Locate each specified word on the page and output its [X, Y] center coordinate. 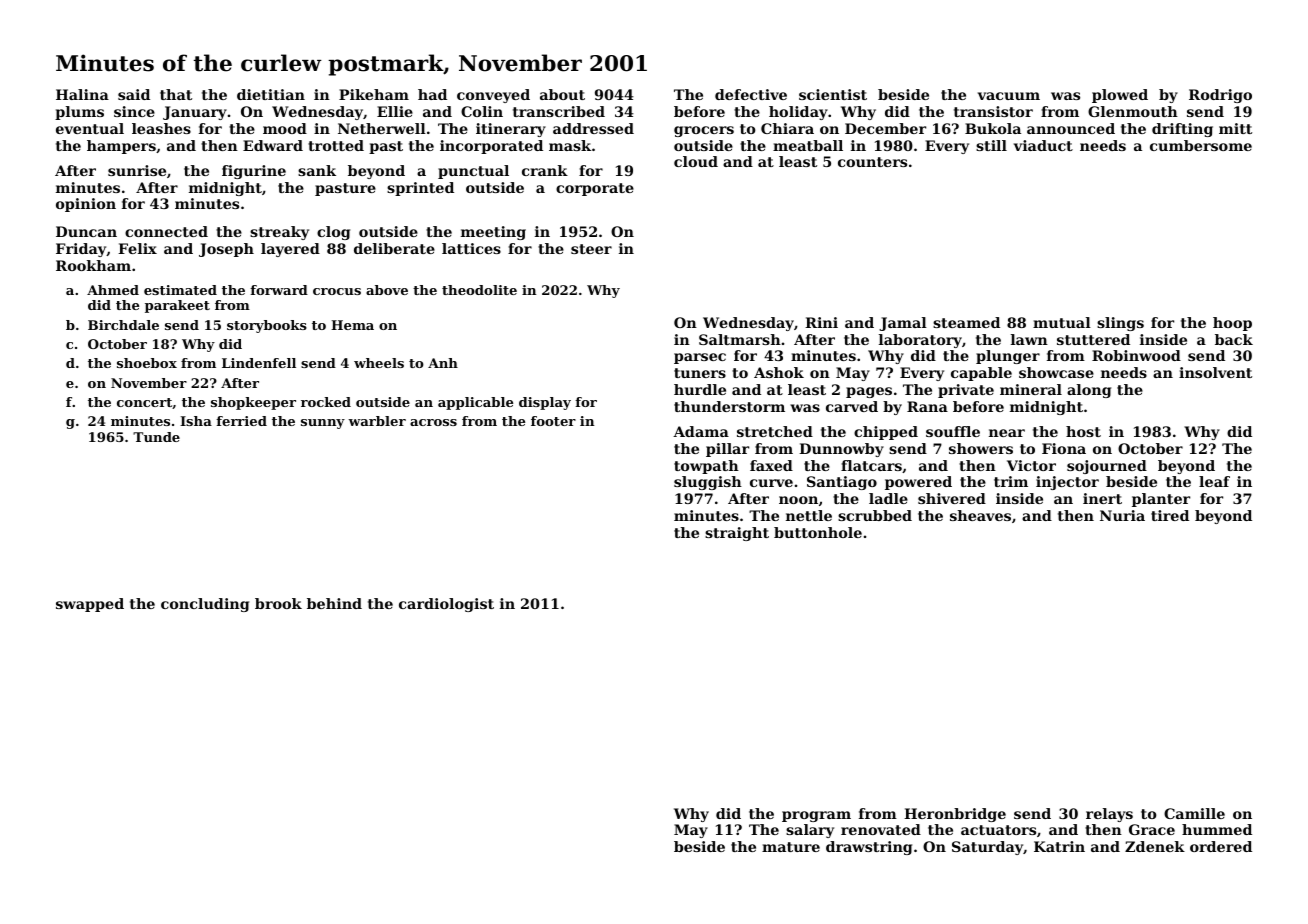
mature [791, 847]
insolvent [1215, 372]
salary [810, 831]
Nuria [1122, 515]
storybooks [267, 326]
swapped [90, 605]
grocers [704, 131]
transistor [993, 111]
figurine [254, 172]
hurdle [700, 389]
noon [798, 500]
